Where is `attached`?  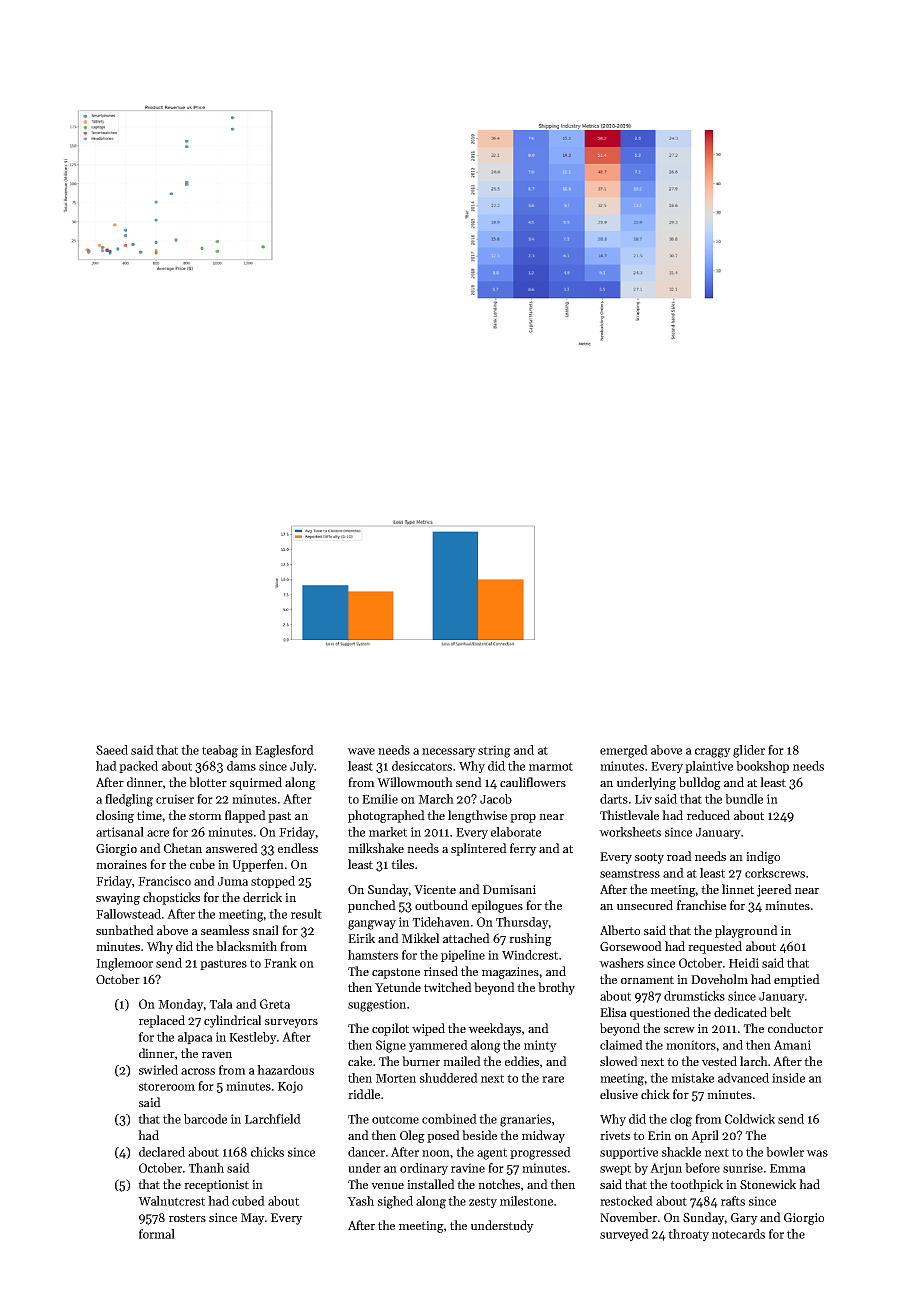 attached is located at coordinates (466, 938).
